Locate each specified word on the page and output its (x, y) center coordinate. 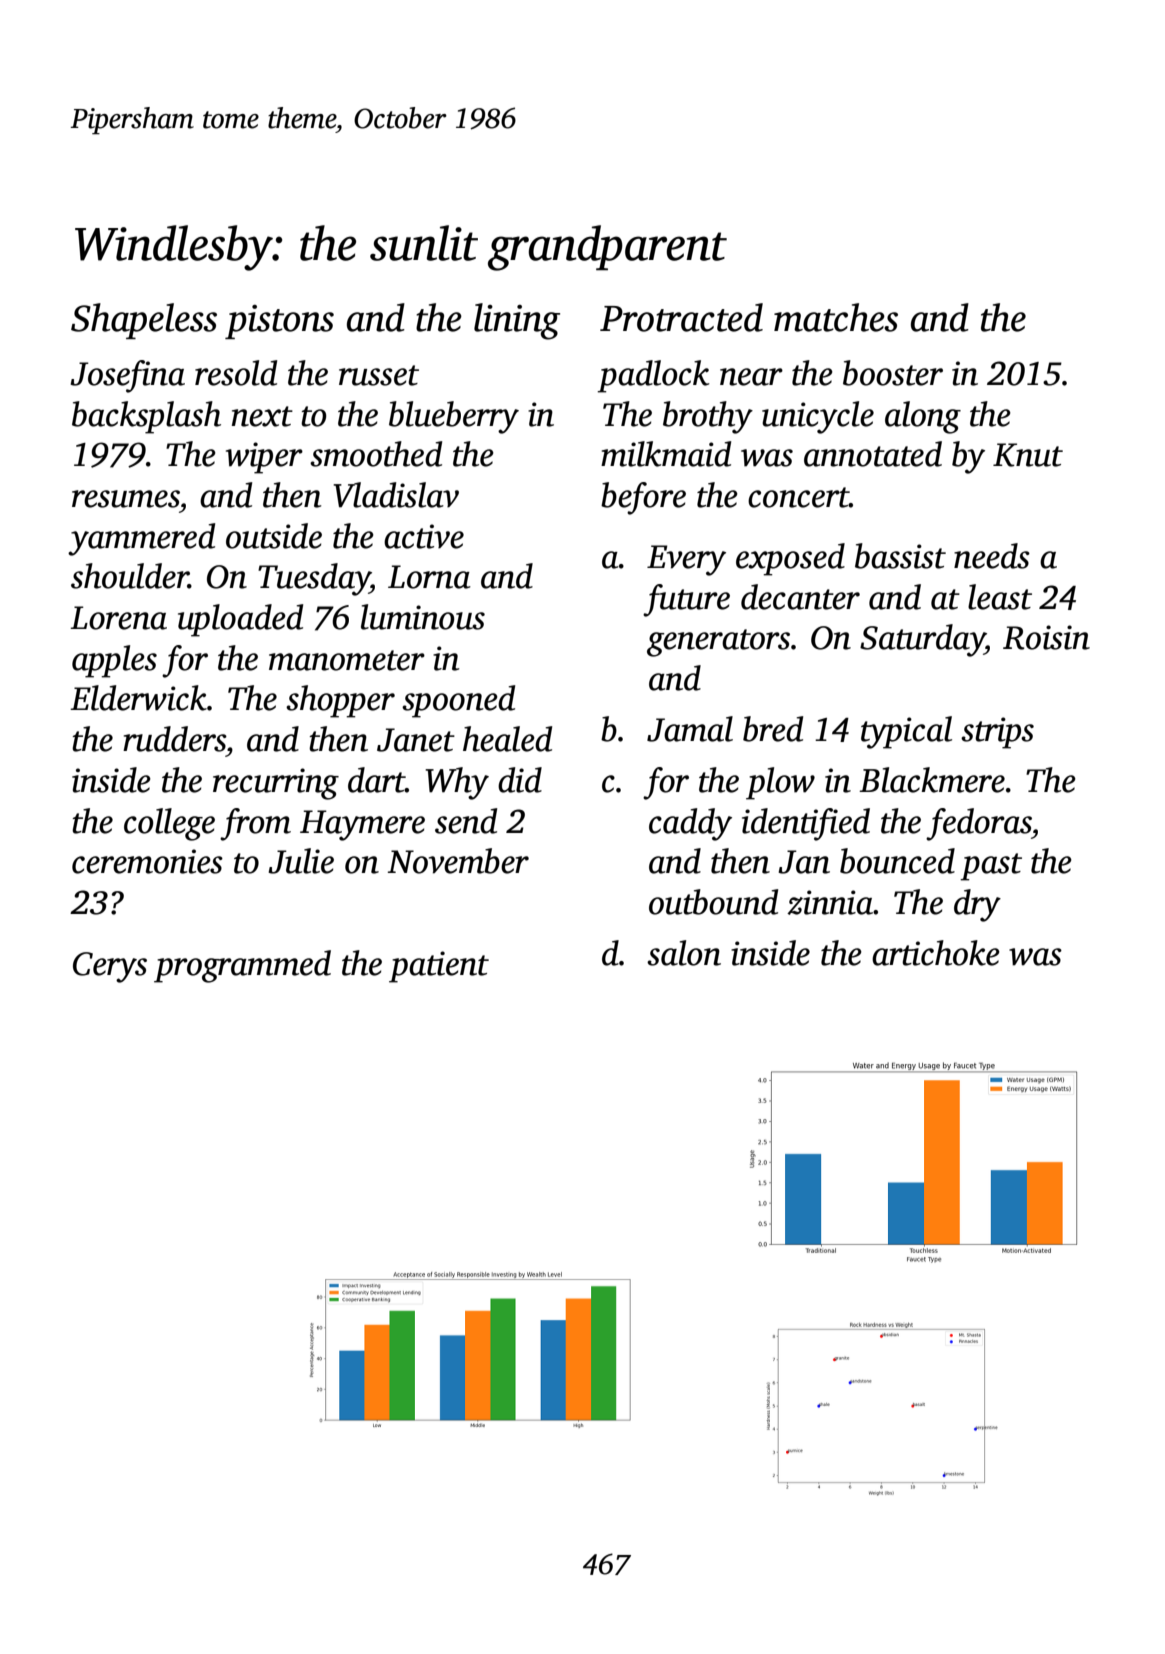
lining (517, 321)
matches (836, 317)
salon (684, 953)
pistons (279, 322)
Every (686, 560)
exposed (790, 559)
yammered (141, 539)
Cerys (110, 967)
